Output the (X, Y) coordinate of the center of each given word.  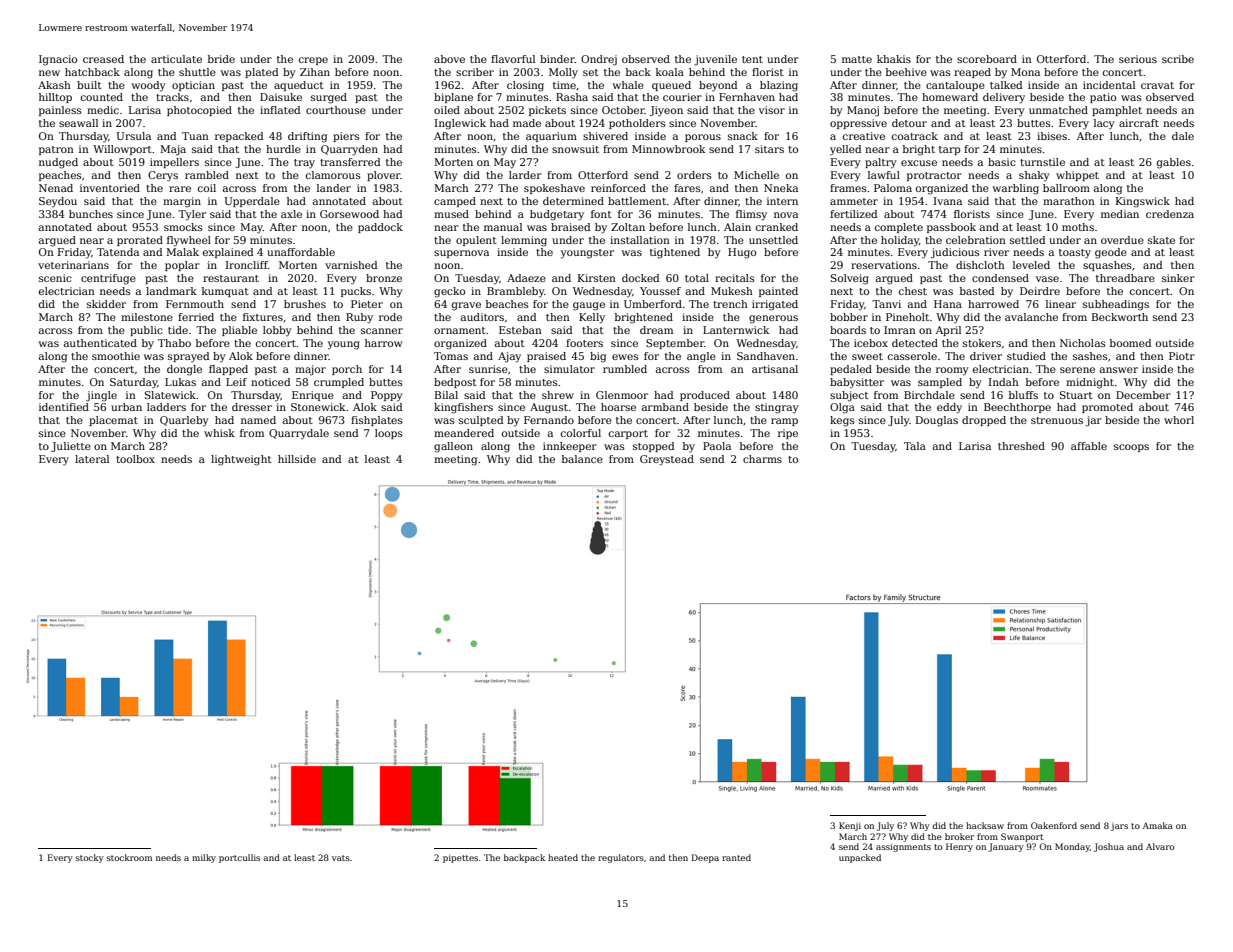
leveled (1031, 265)
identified (64, 407)
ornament (460, 330)
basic (1002, 162)
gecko (449, 292)
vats (341, 858)
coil (207, 188)
